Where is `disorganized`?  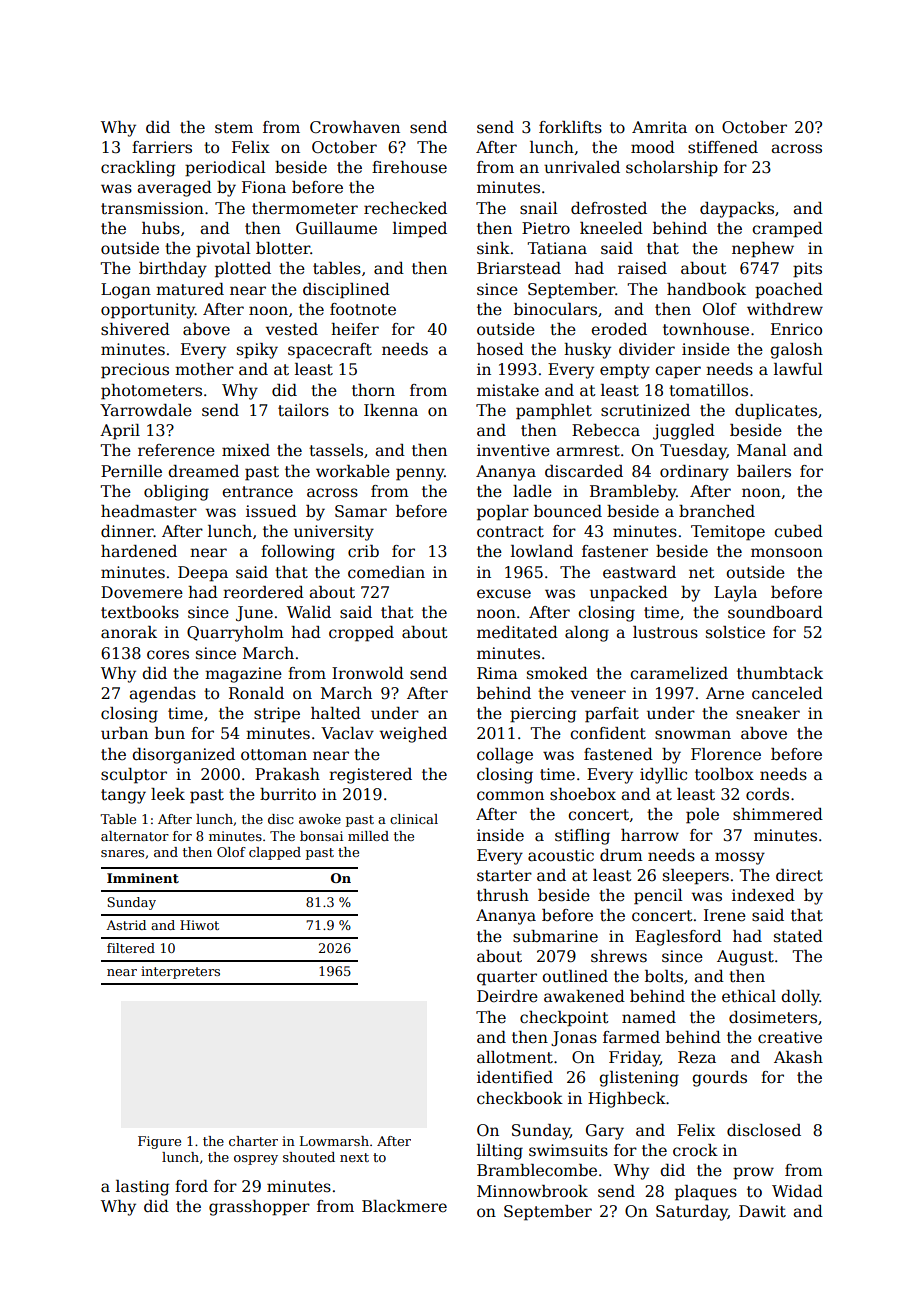
disorganized is located at coordinates (183, 756).
